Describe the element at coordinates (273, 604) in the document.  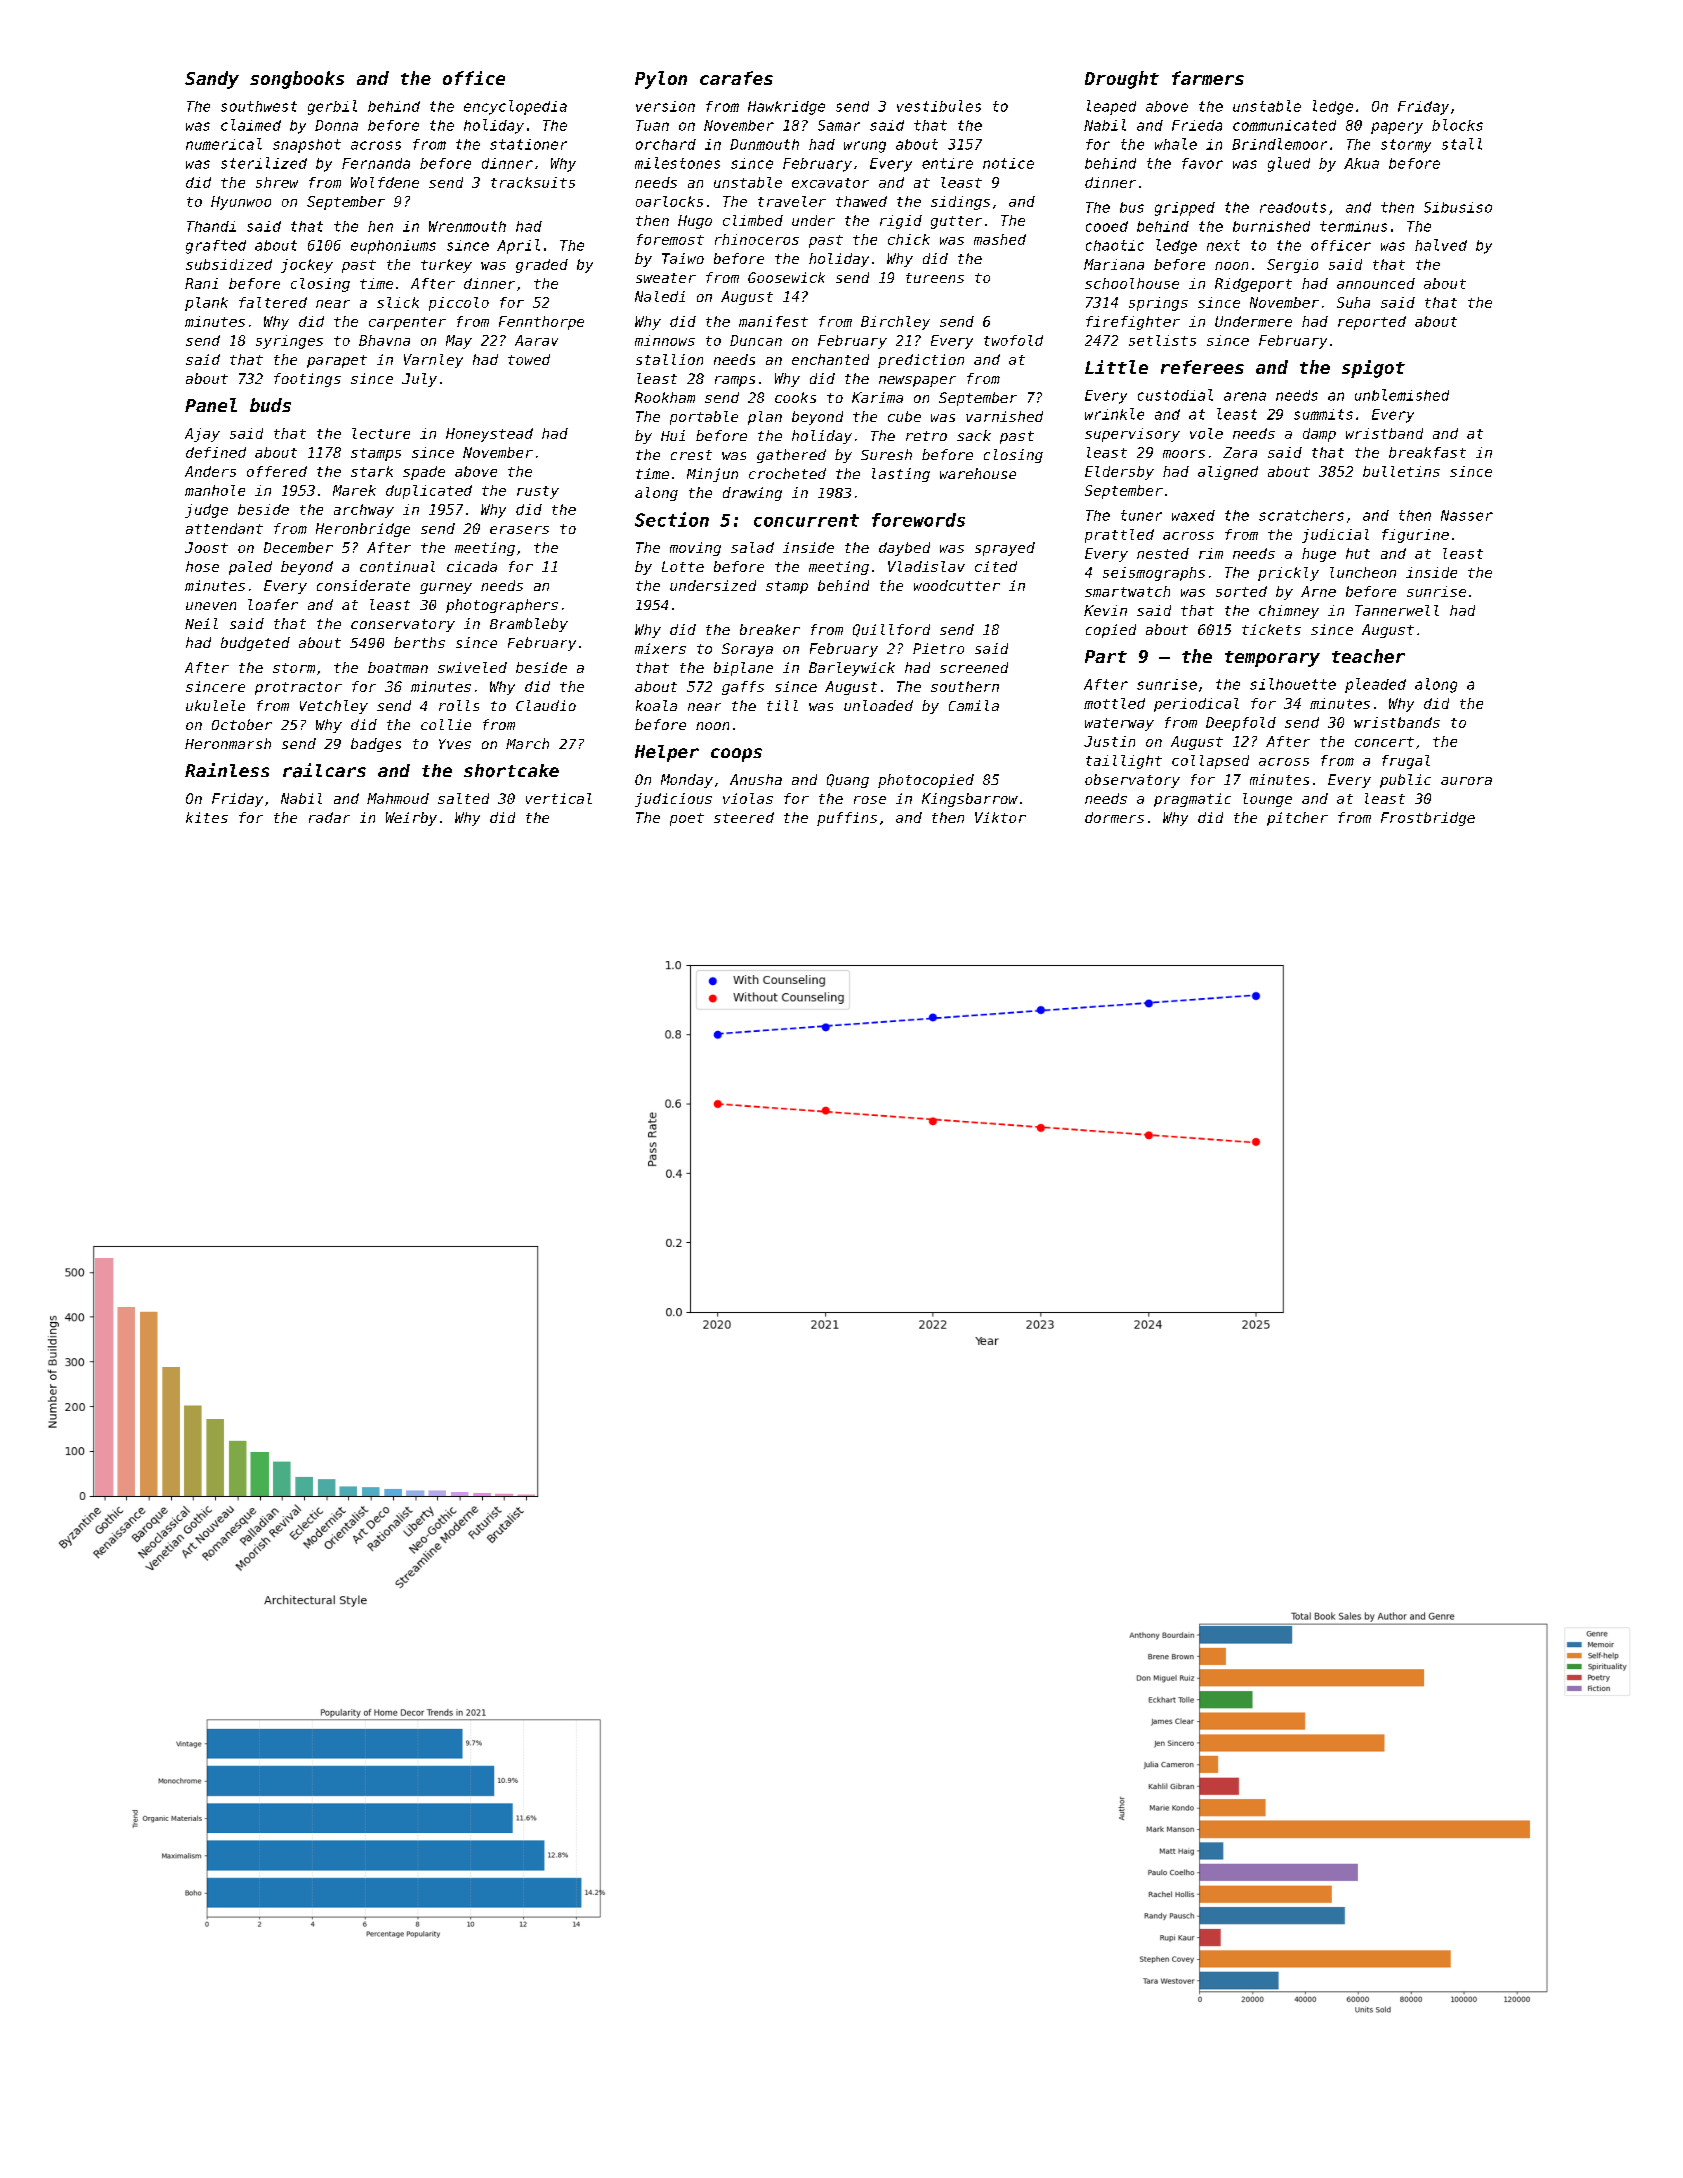
I see `loafer` at that location.
